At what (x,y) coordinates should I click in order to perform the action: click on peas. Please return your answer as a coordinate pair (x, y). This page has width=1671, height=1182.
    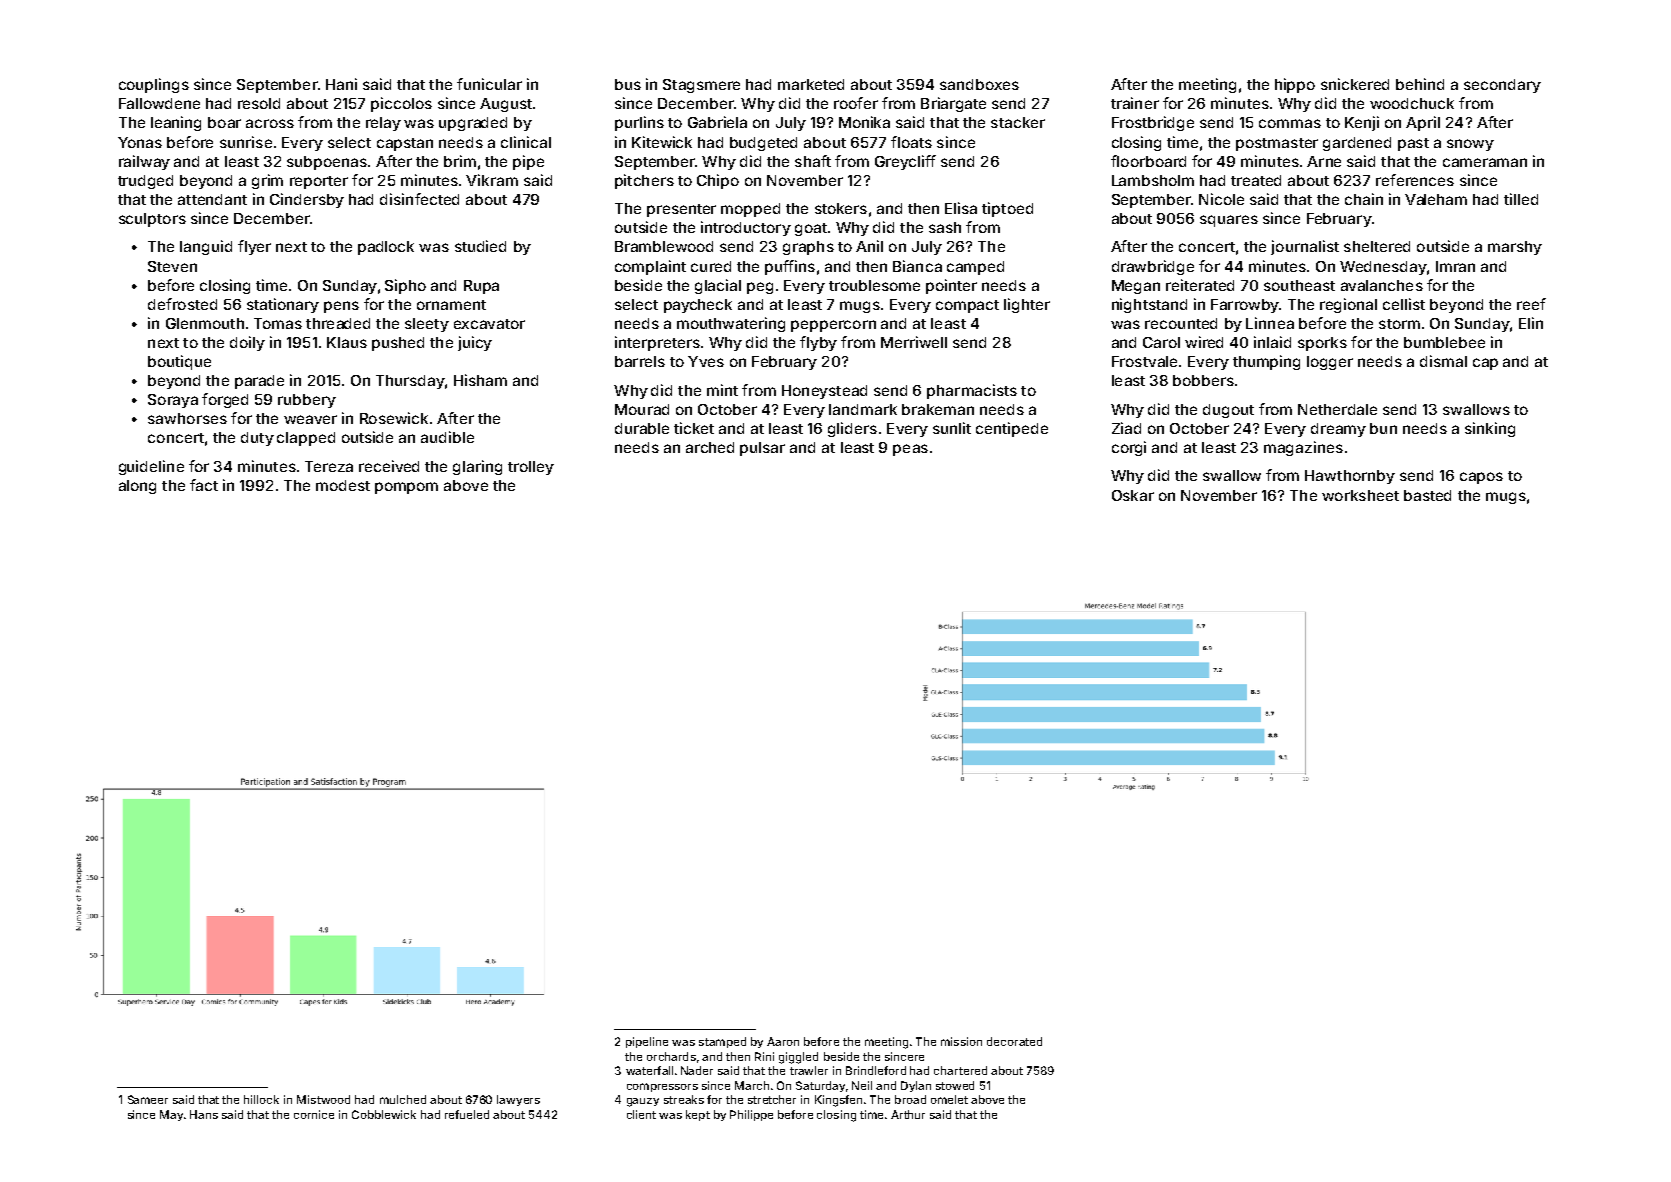
    Looking at the image, I should click on (910, 450).
